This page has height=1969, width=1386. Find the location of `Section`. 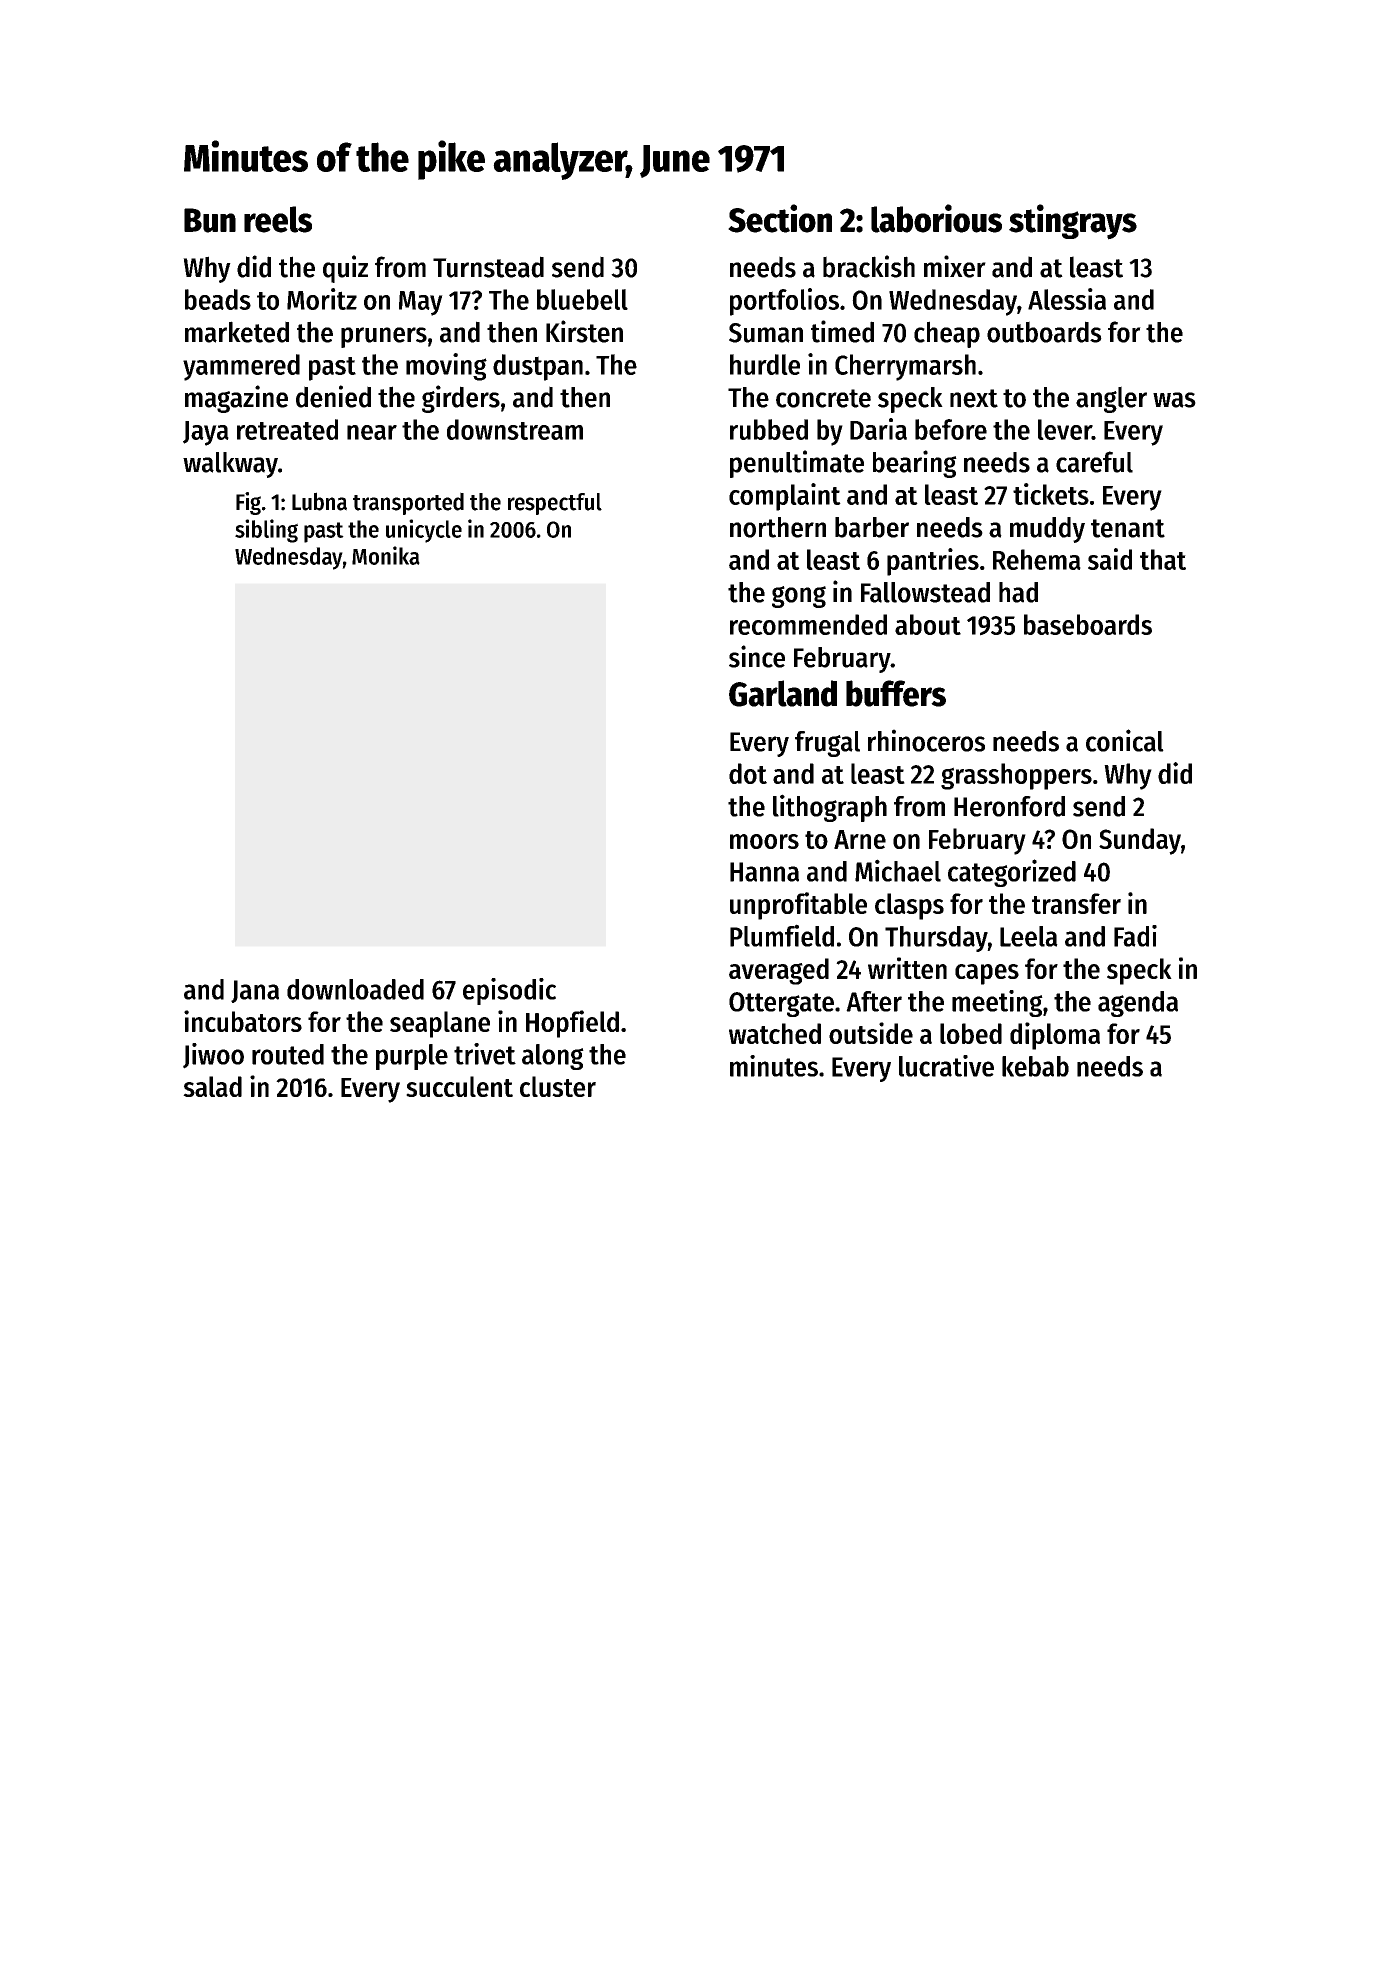

Section is located at coordinates (780, 218).
